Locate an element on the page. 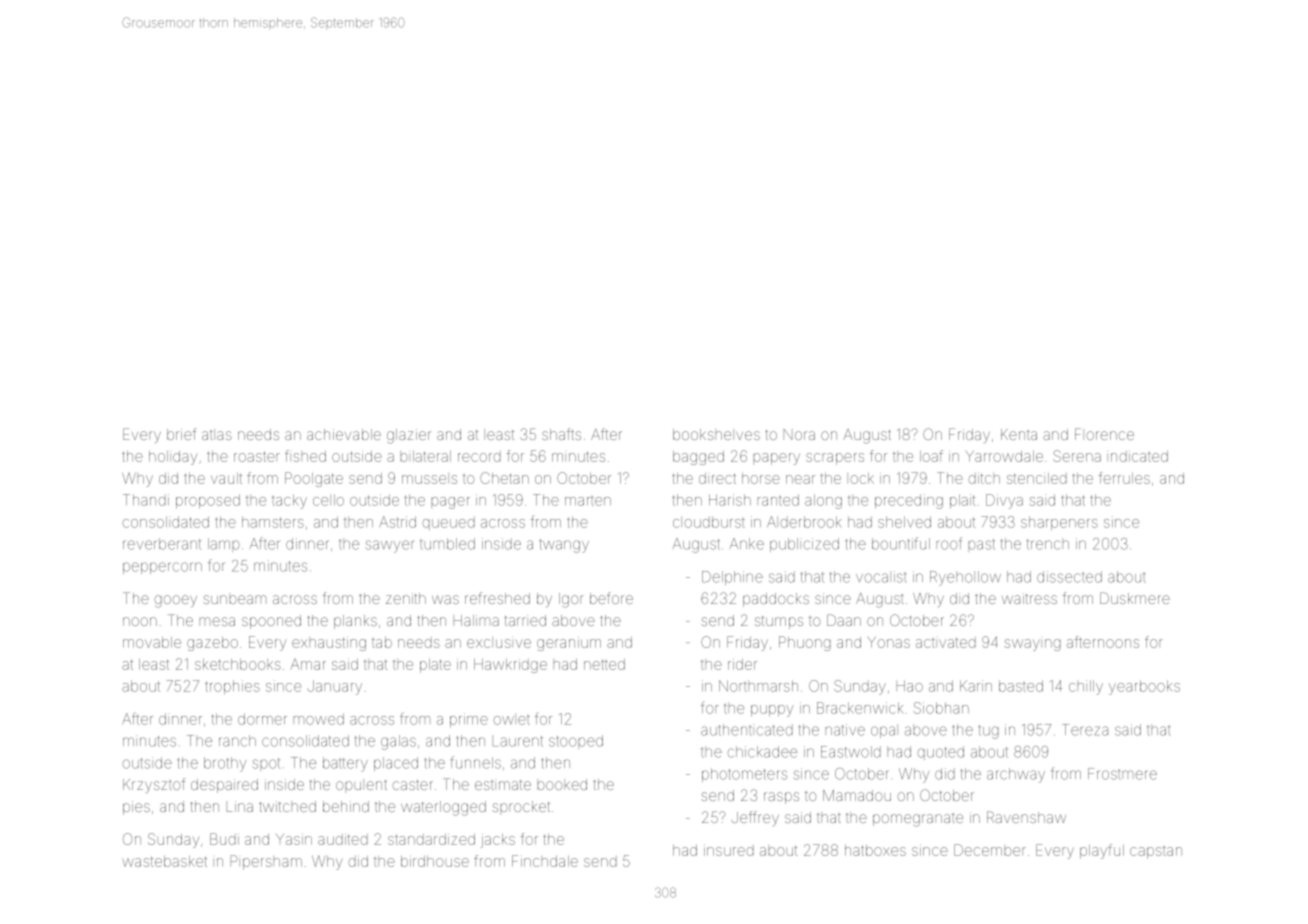 This image has height=924, width=1308. cello is located at coordinates (328, 500).
